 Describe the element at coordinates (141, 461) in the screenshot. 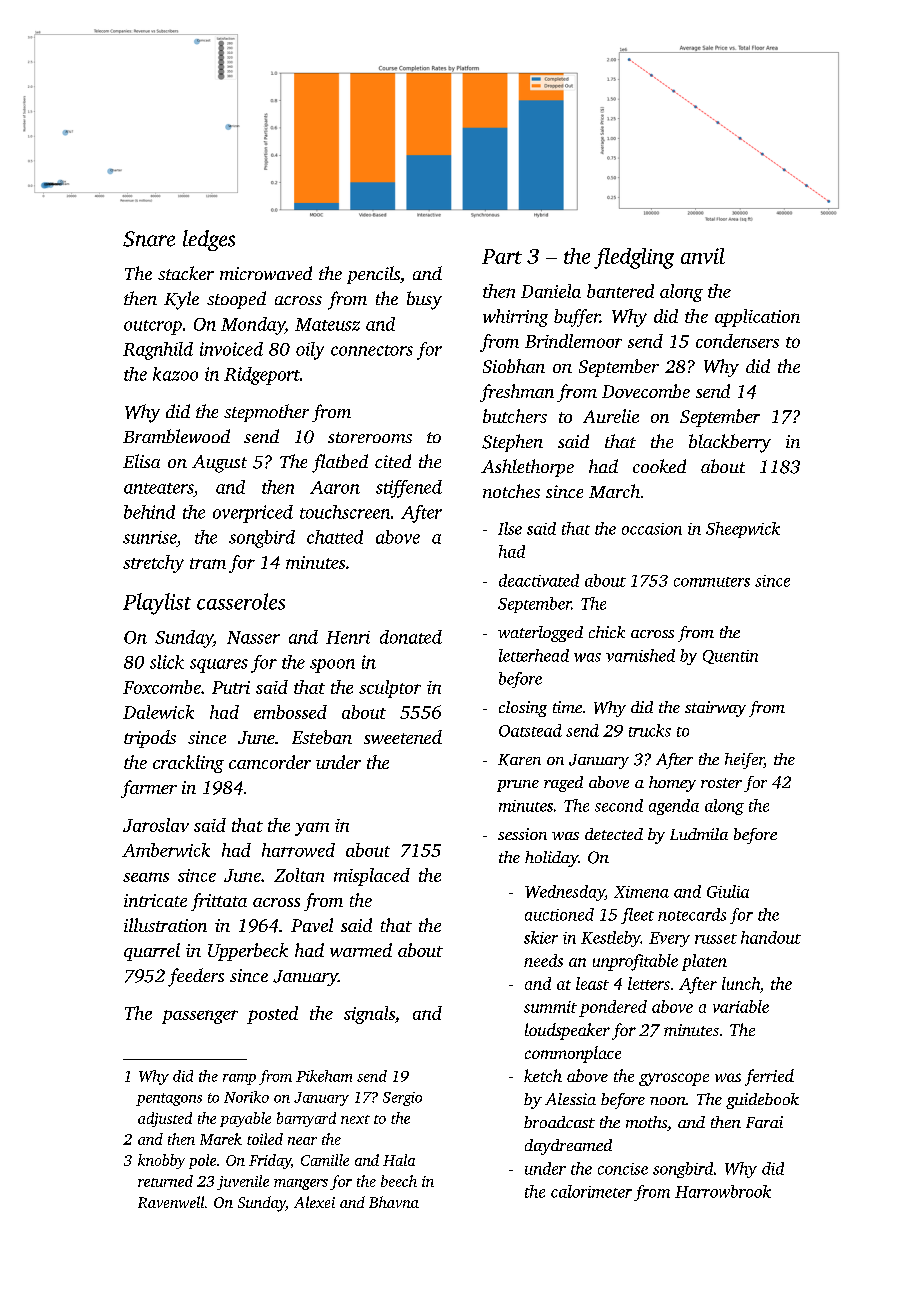

I see `Elisa` at that location.
